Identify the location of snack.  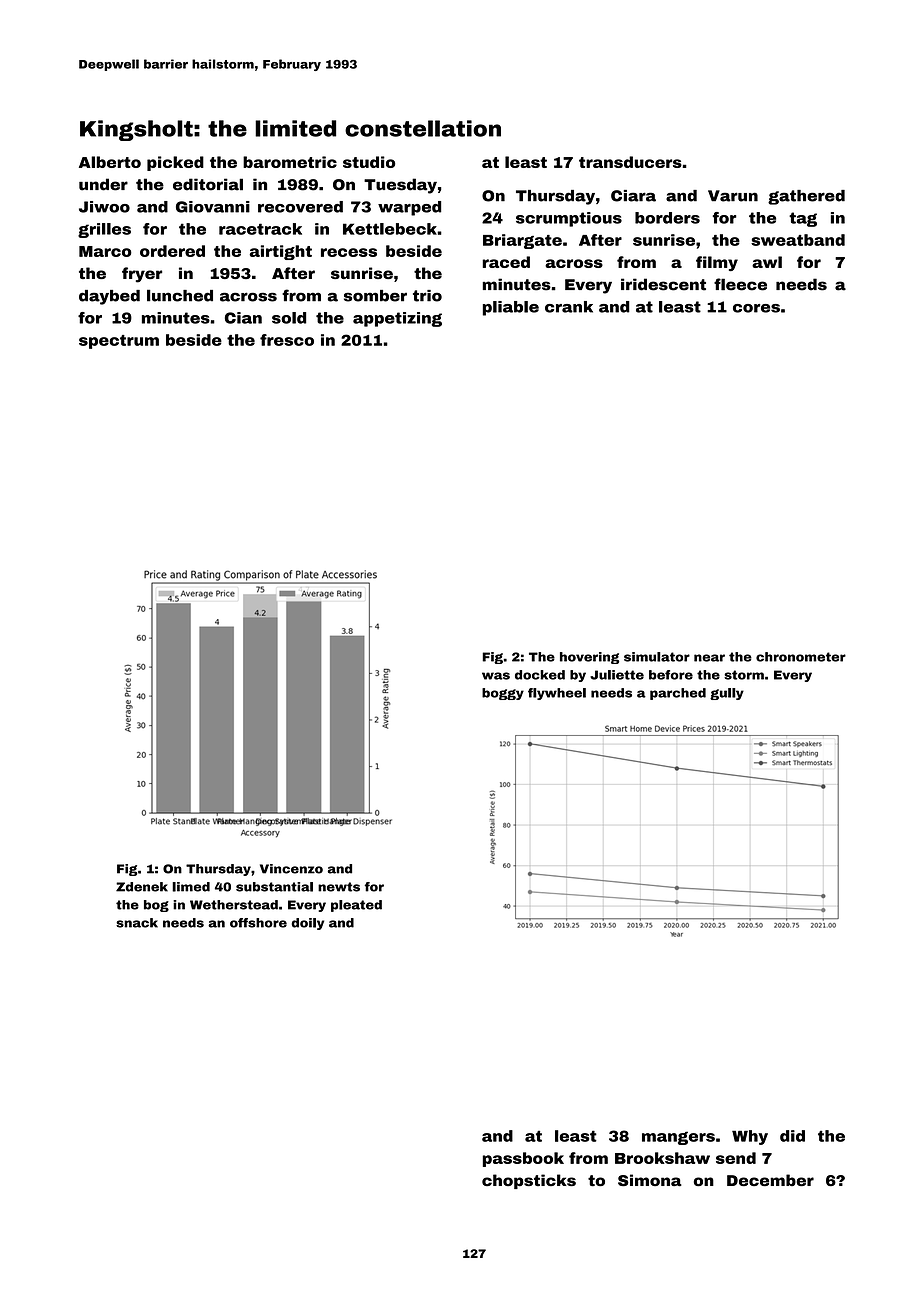
(137, 923).
